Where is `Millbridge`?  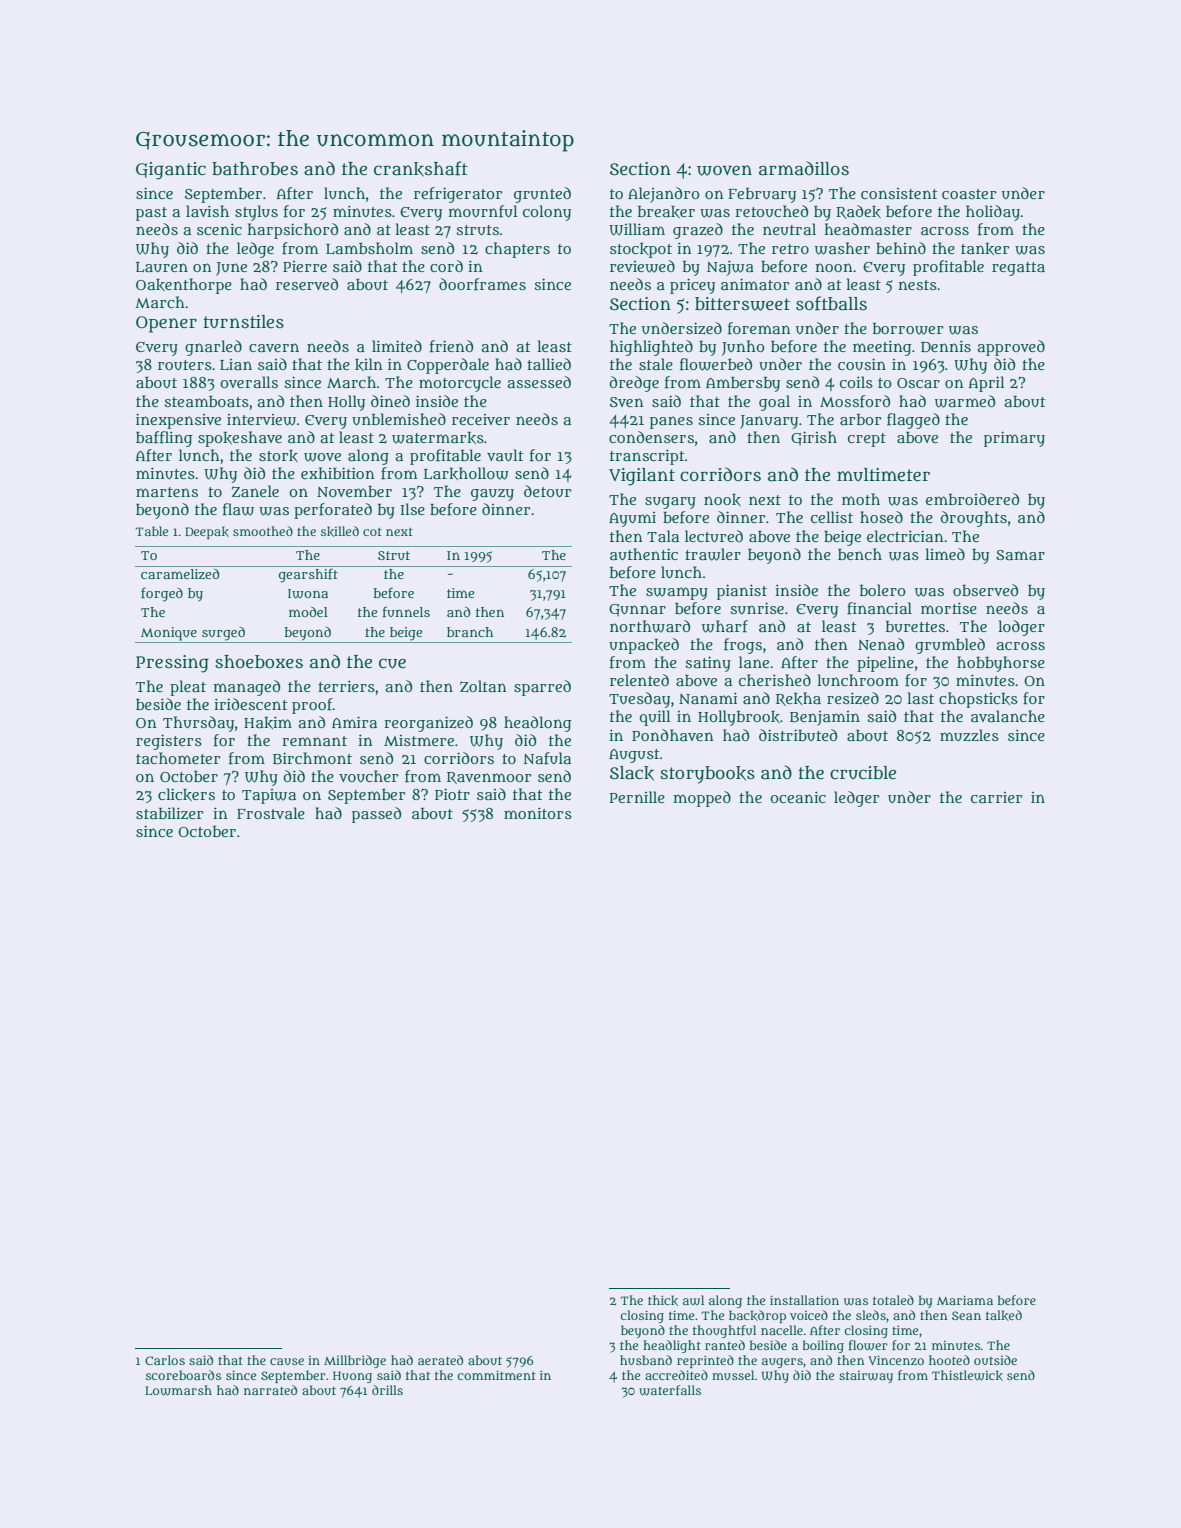 Millbridge is located at coordinates (355, 1361).
